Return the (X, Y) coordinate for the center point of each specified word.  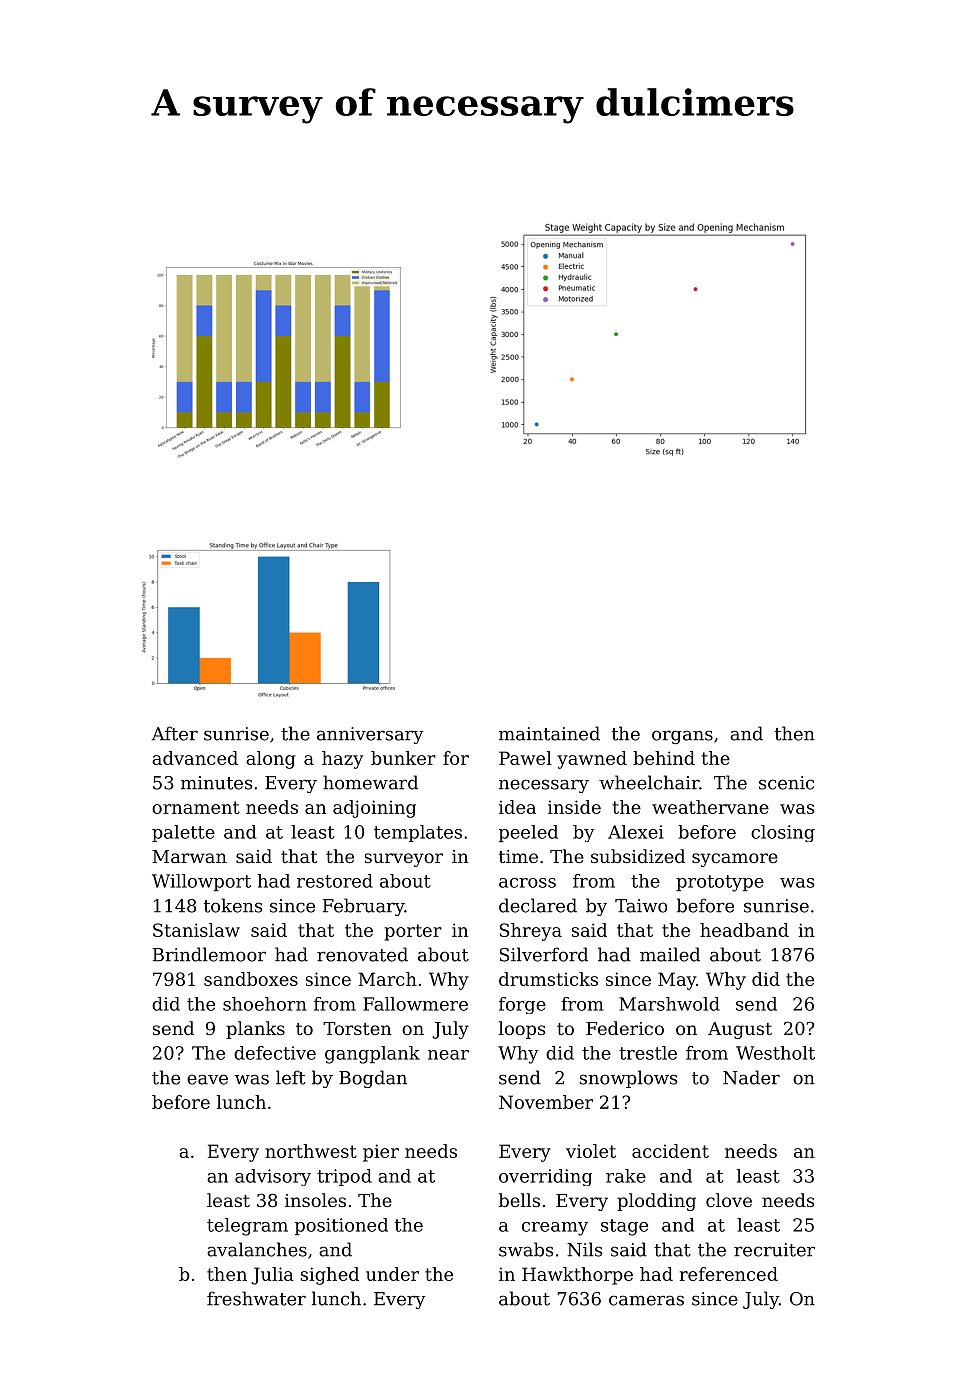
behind (664, 758)
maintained (549, 733)
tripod (344, 1177)
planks (255, 1030)
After (175, 733)
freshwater (256, 1298)
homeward (370, 782)
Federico (625, 1028)
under (392, 1274)
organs (682, 737)
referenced (729, 1274)
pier (381, 1153)
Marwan (189, 856)
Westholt (775, 1053)
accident (670, 1151)
